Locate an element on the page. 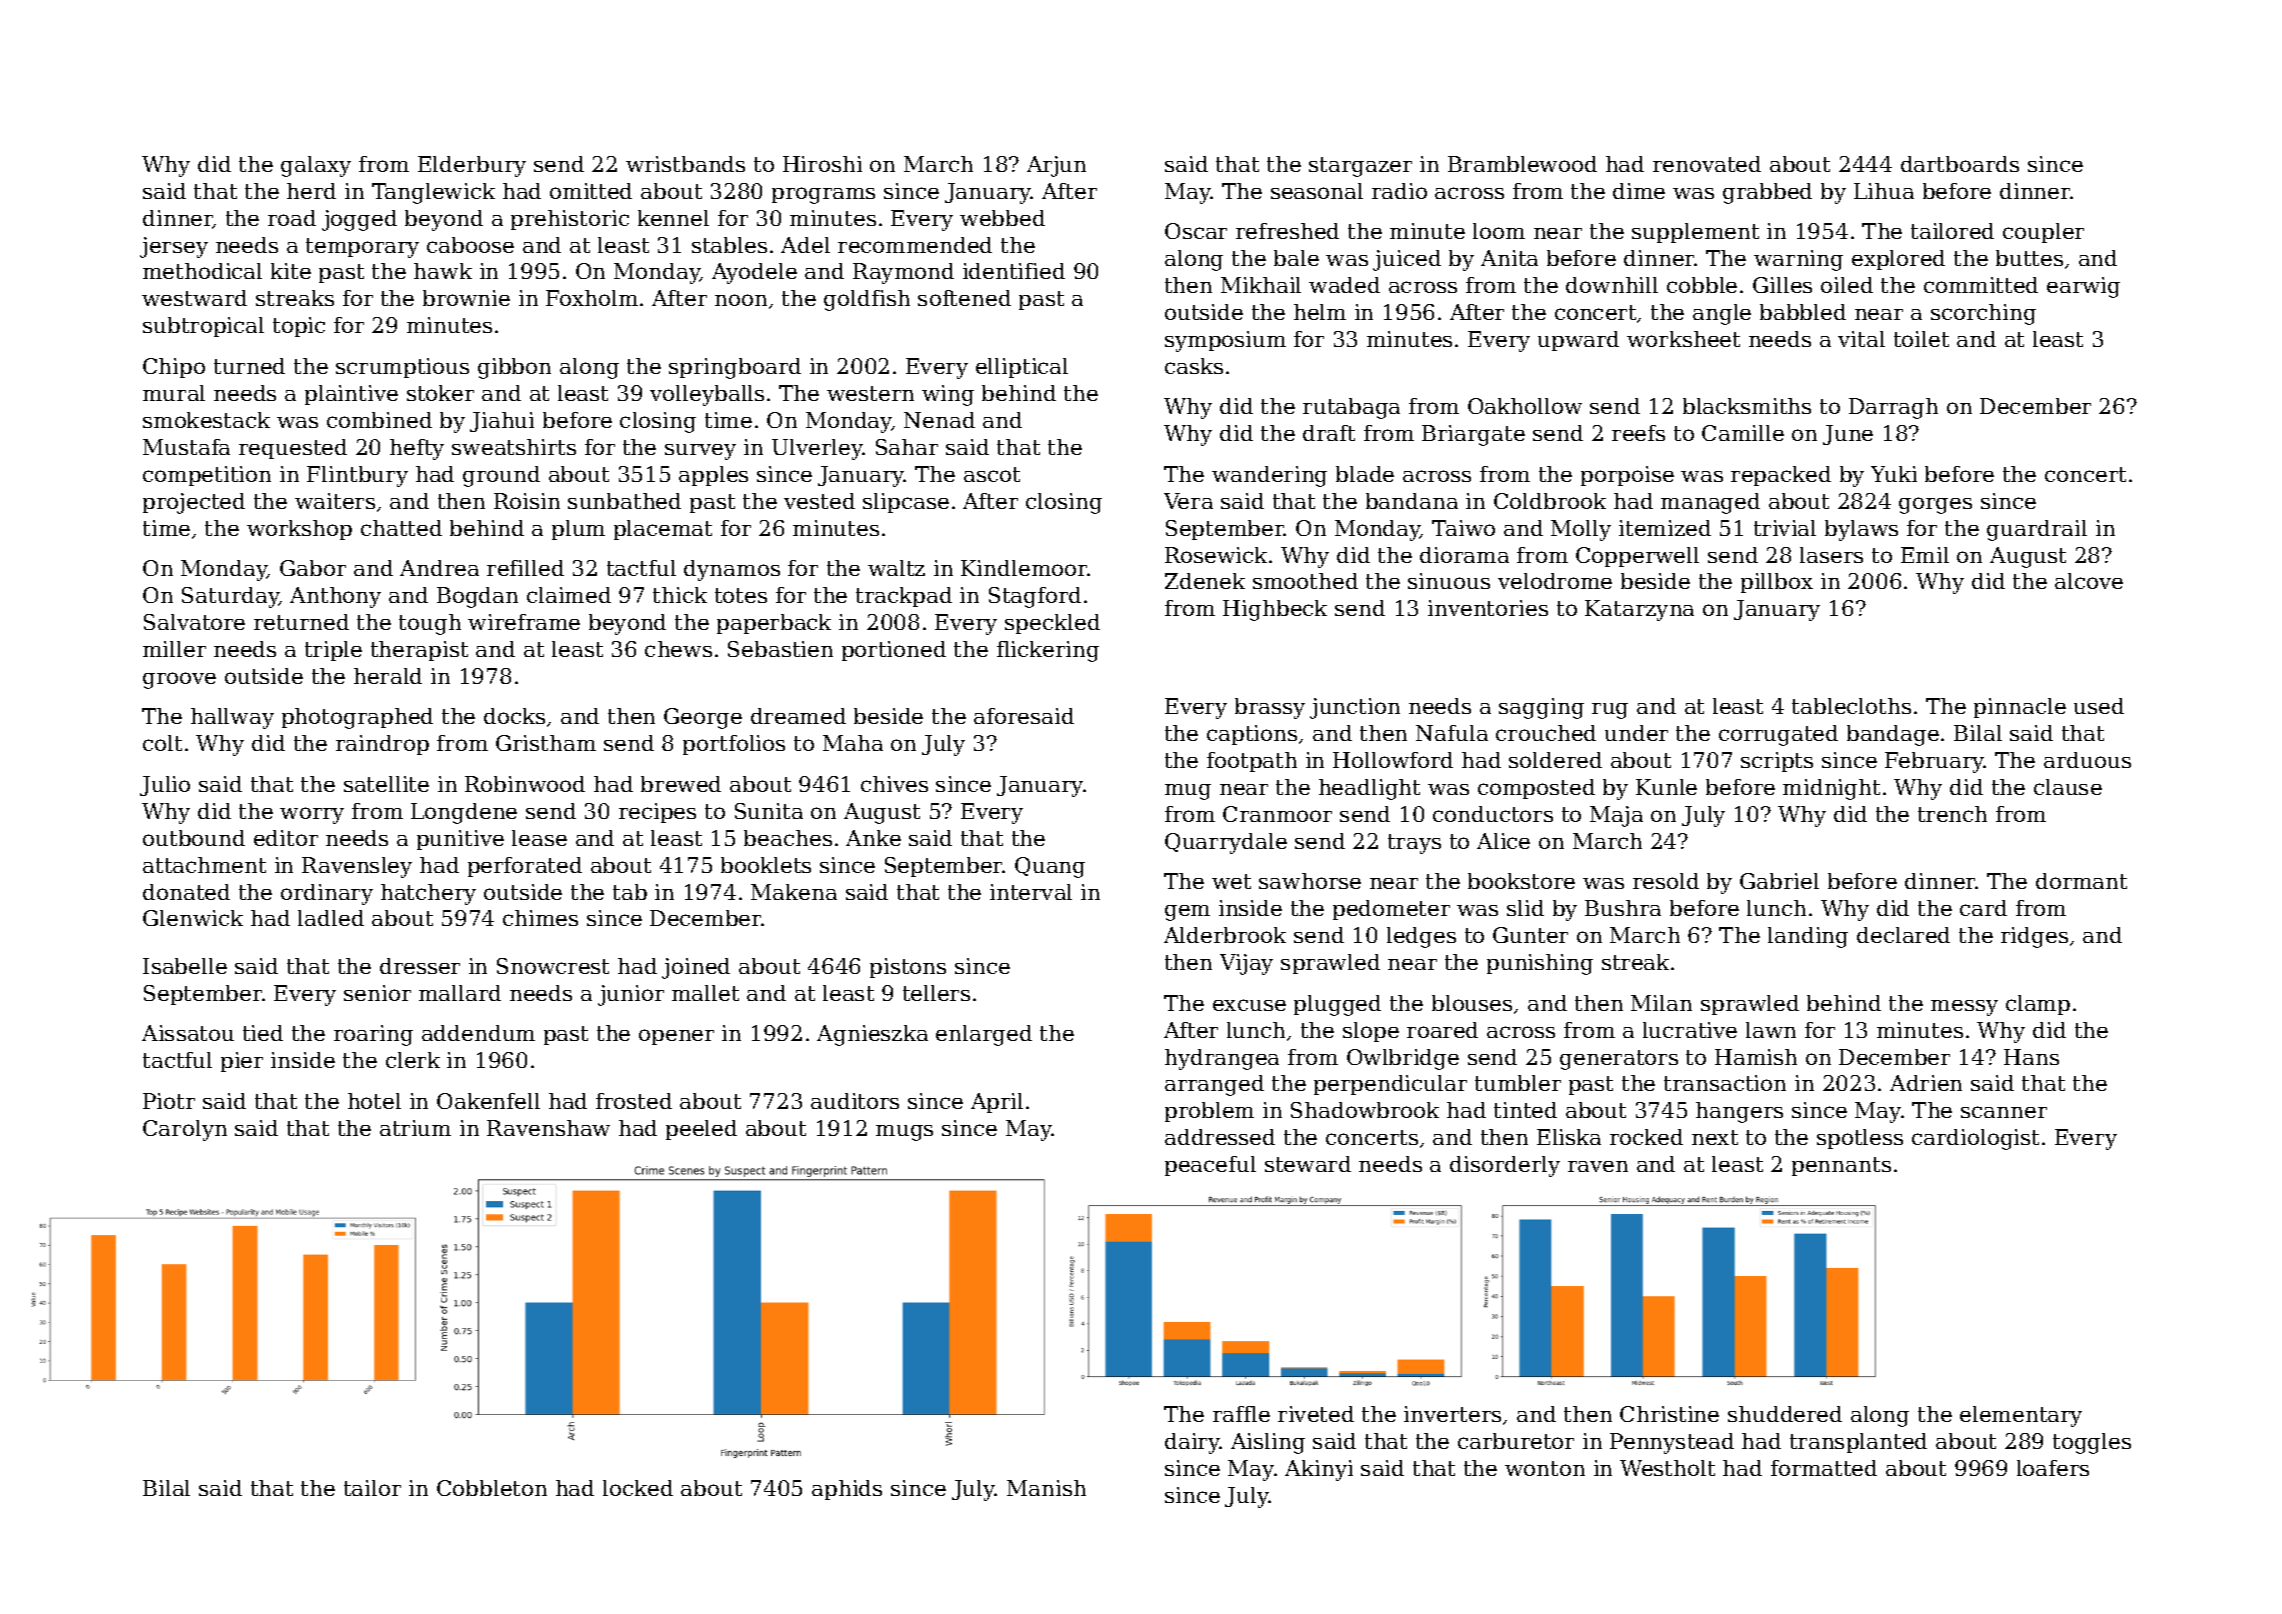 The width and height of the page is (2282, 1614). herd is located at coordinates (311, 191).
